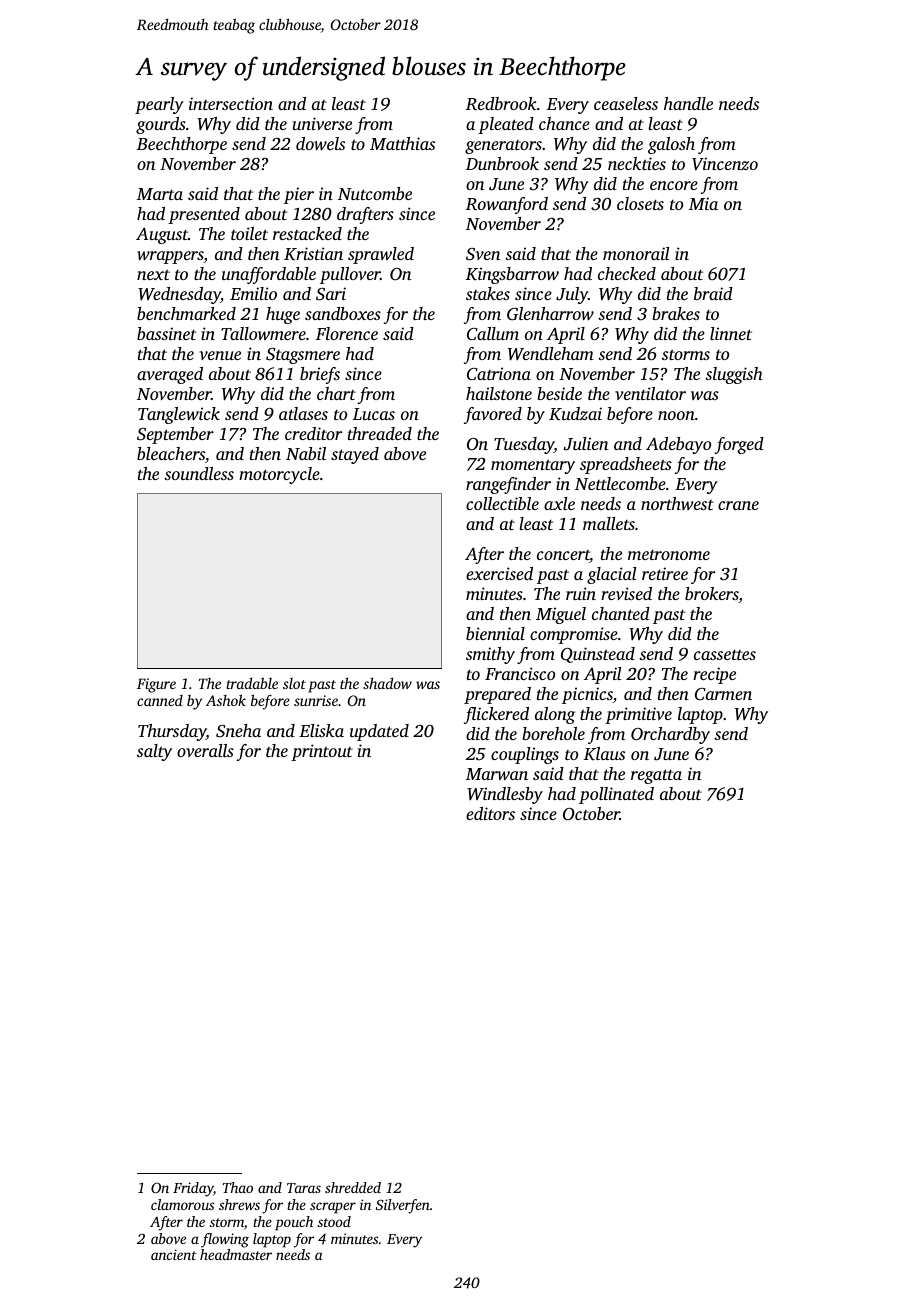 Image resolution: width=908 pixels, height=1316 pixels. Describe the element at coordinates (179, 415) in the screenshot. I see `Tanglewick` at that location.
